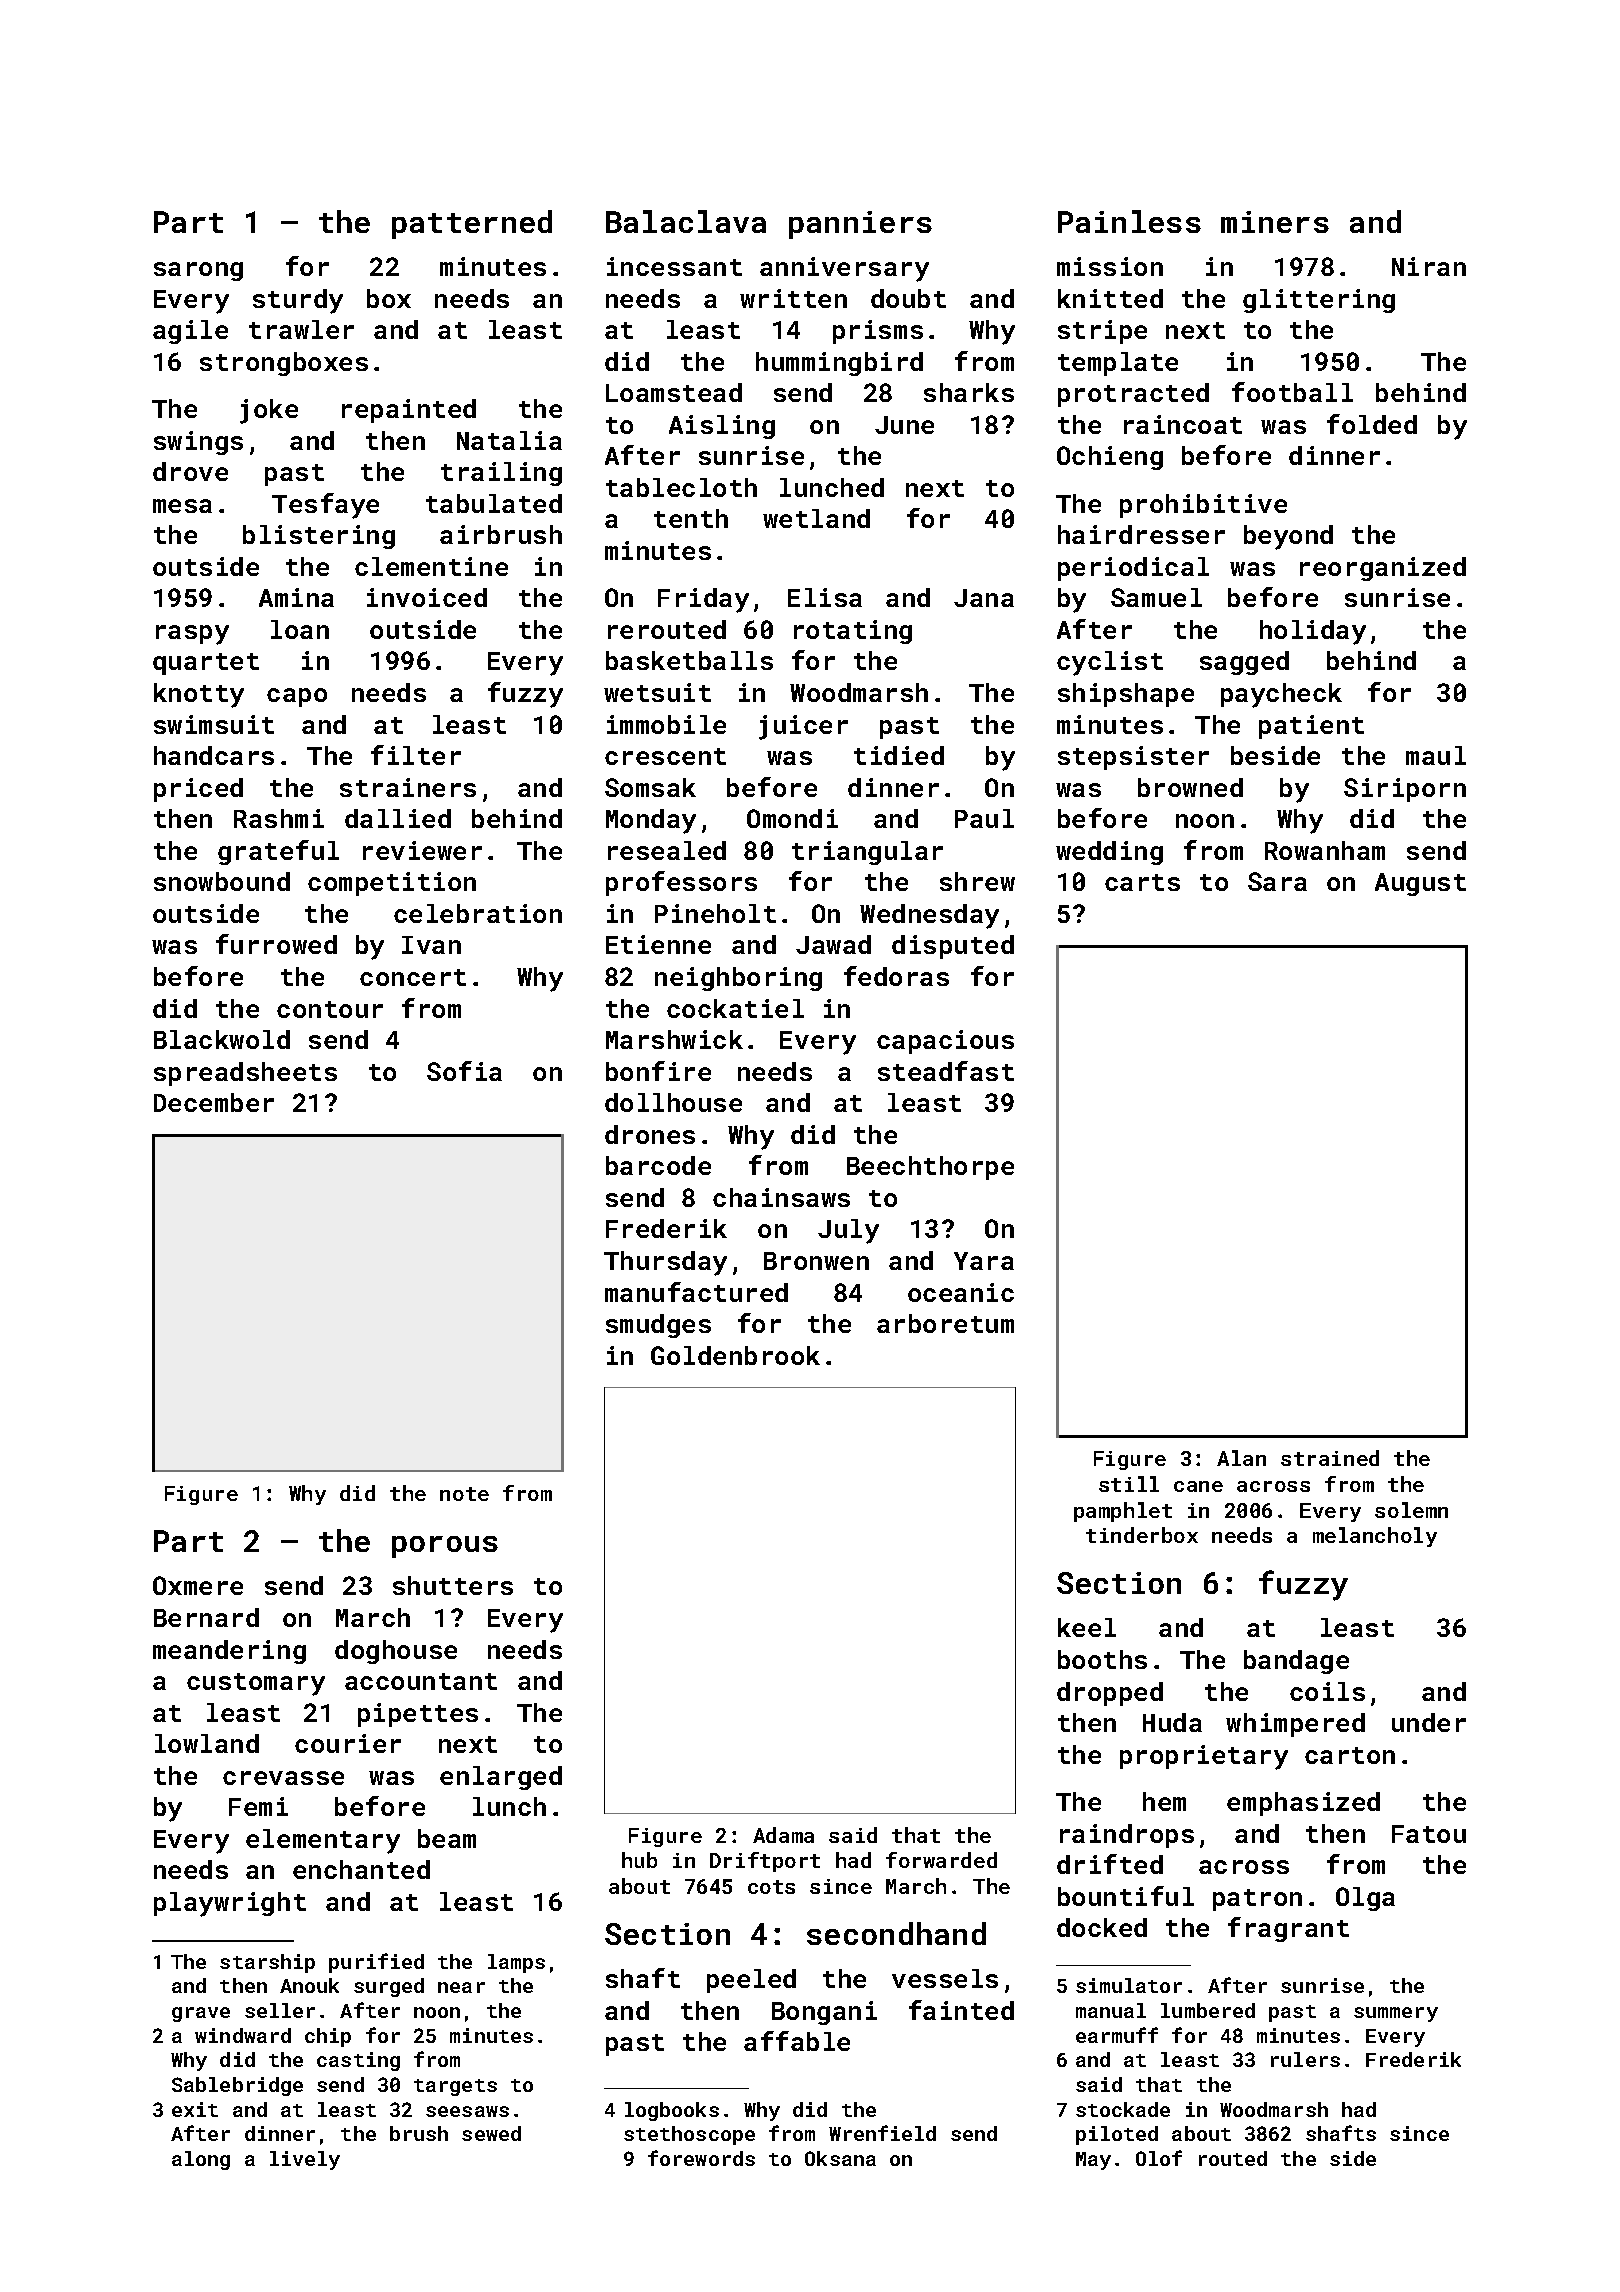 The width and height of the screenshot is (1620, 2292). What do you see at coordinates (1275, 222) in the screenshot?
I see `miners` at bounding box center [1275, 222].
